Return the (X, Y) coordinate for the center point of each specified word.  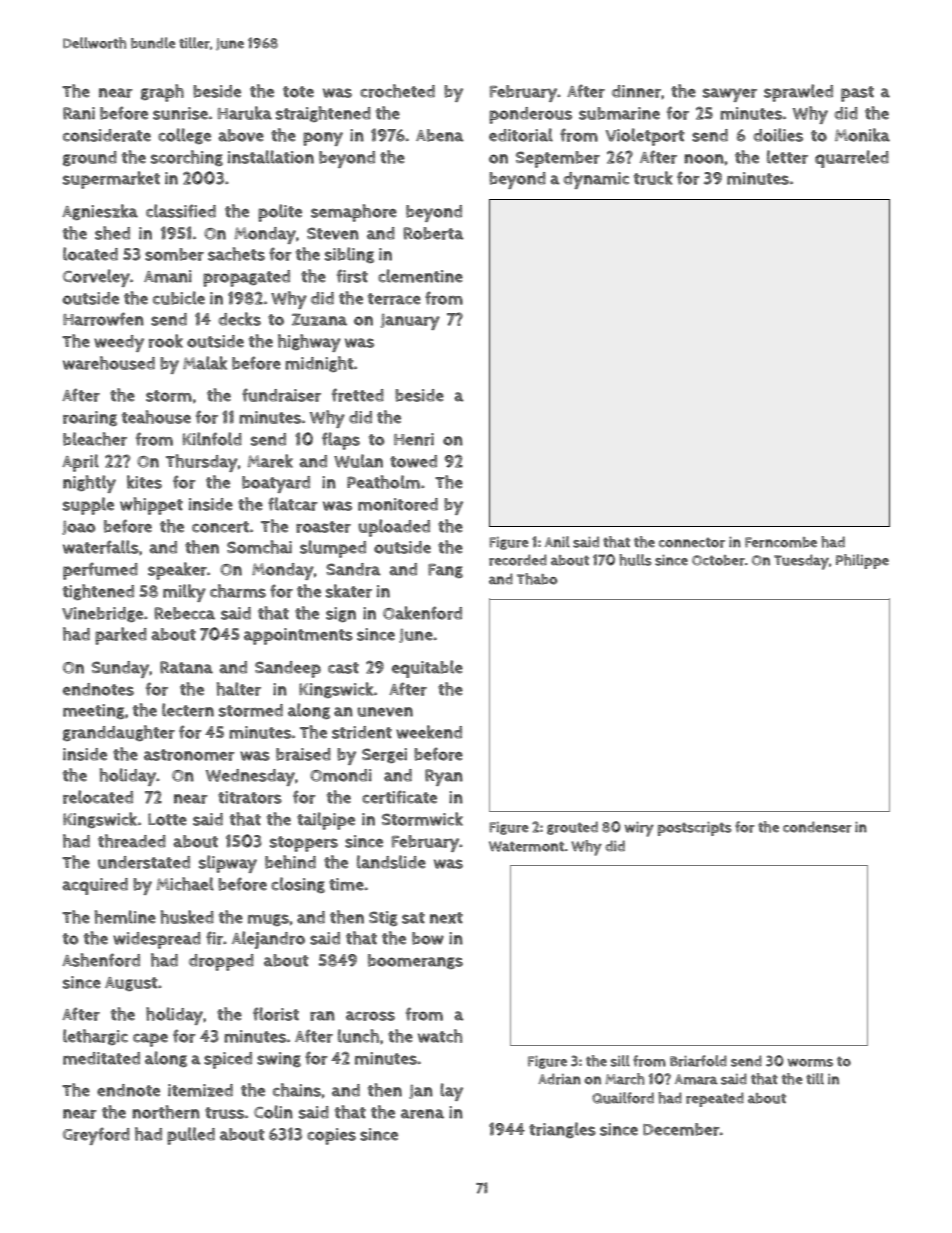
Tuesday (801, 562)
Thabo (537, 579)
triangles (562, 1130)
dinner (636, 91)
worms (810, 1063)
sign (341, 614)
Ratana (186, 667)
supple (88, 506)
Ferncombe (781, 542)
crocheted (397, 91)
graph (162, 93)
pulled (191, 1136)
